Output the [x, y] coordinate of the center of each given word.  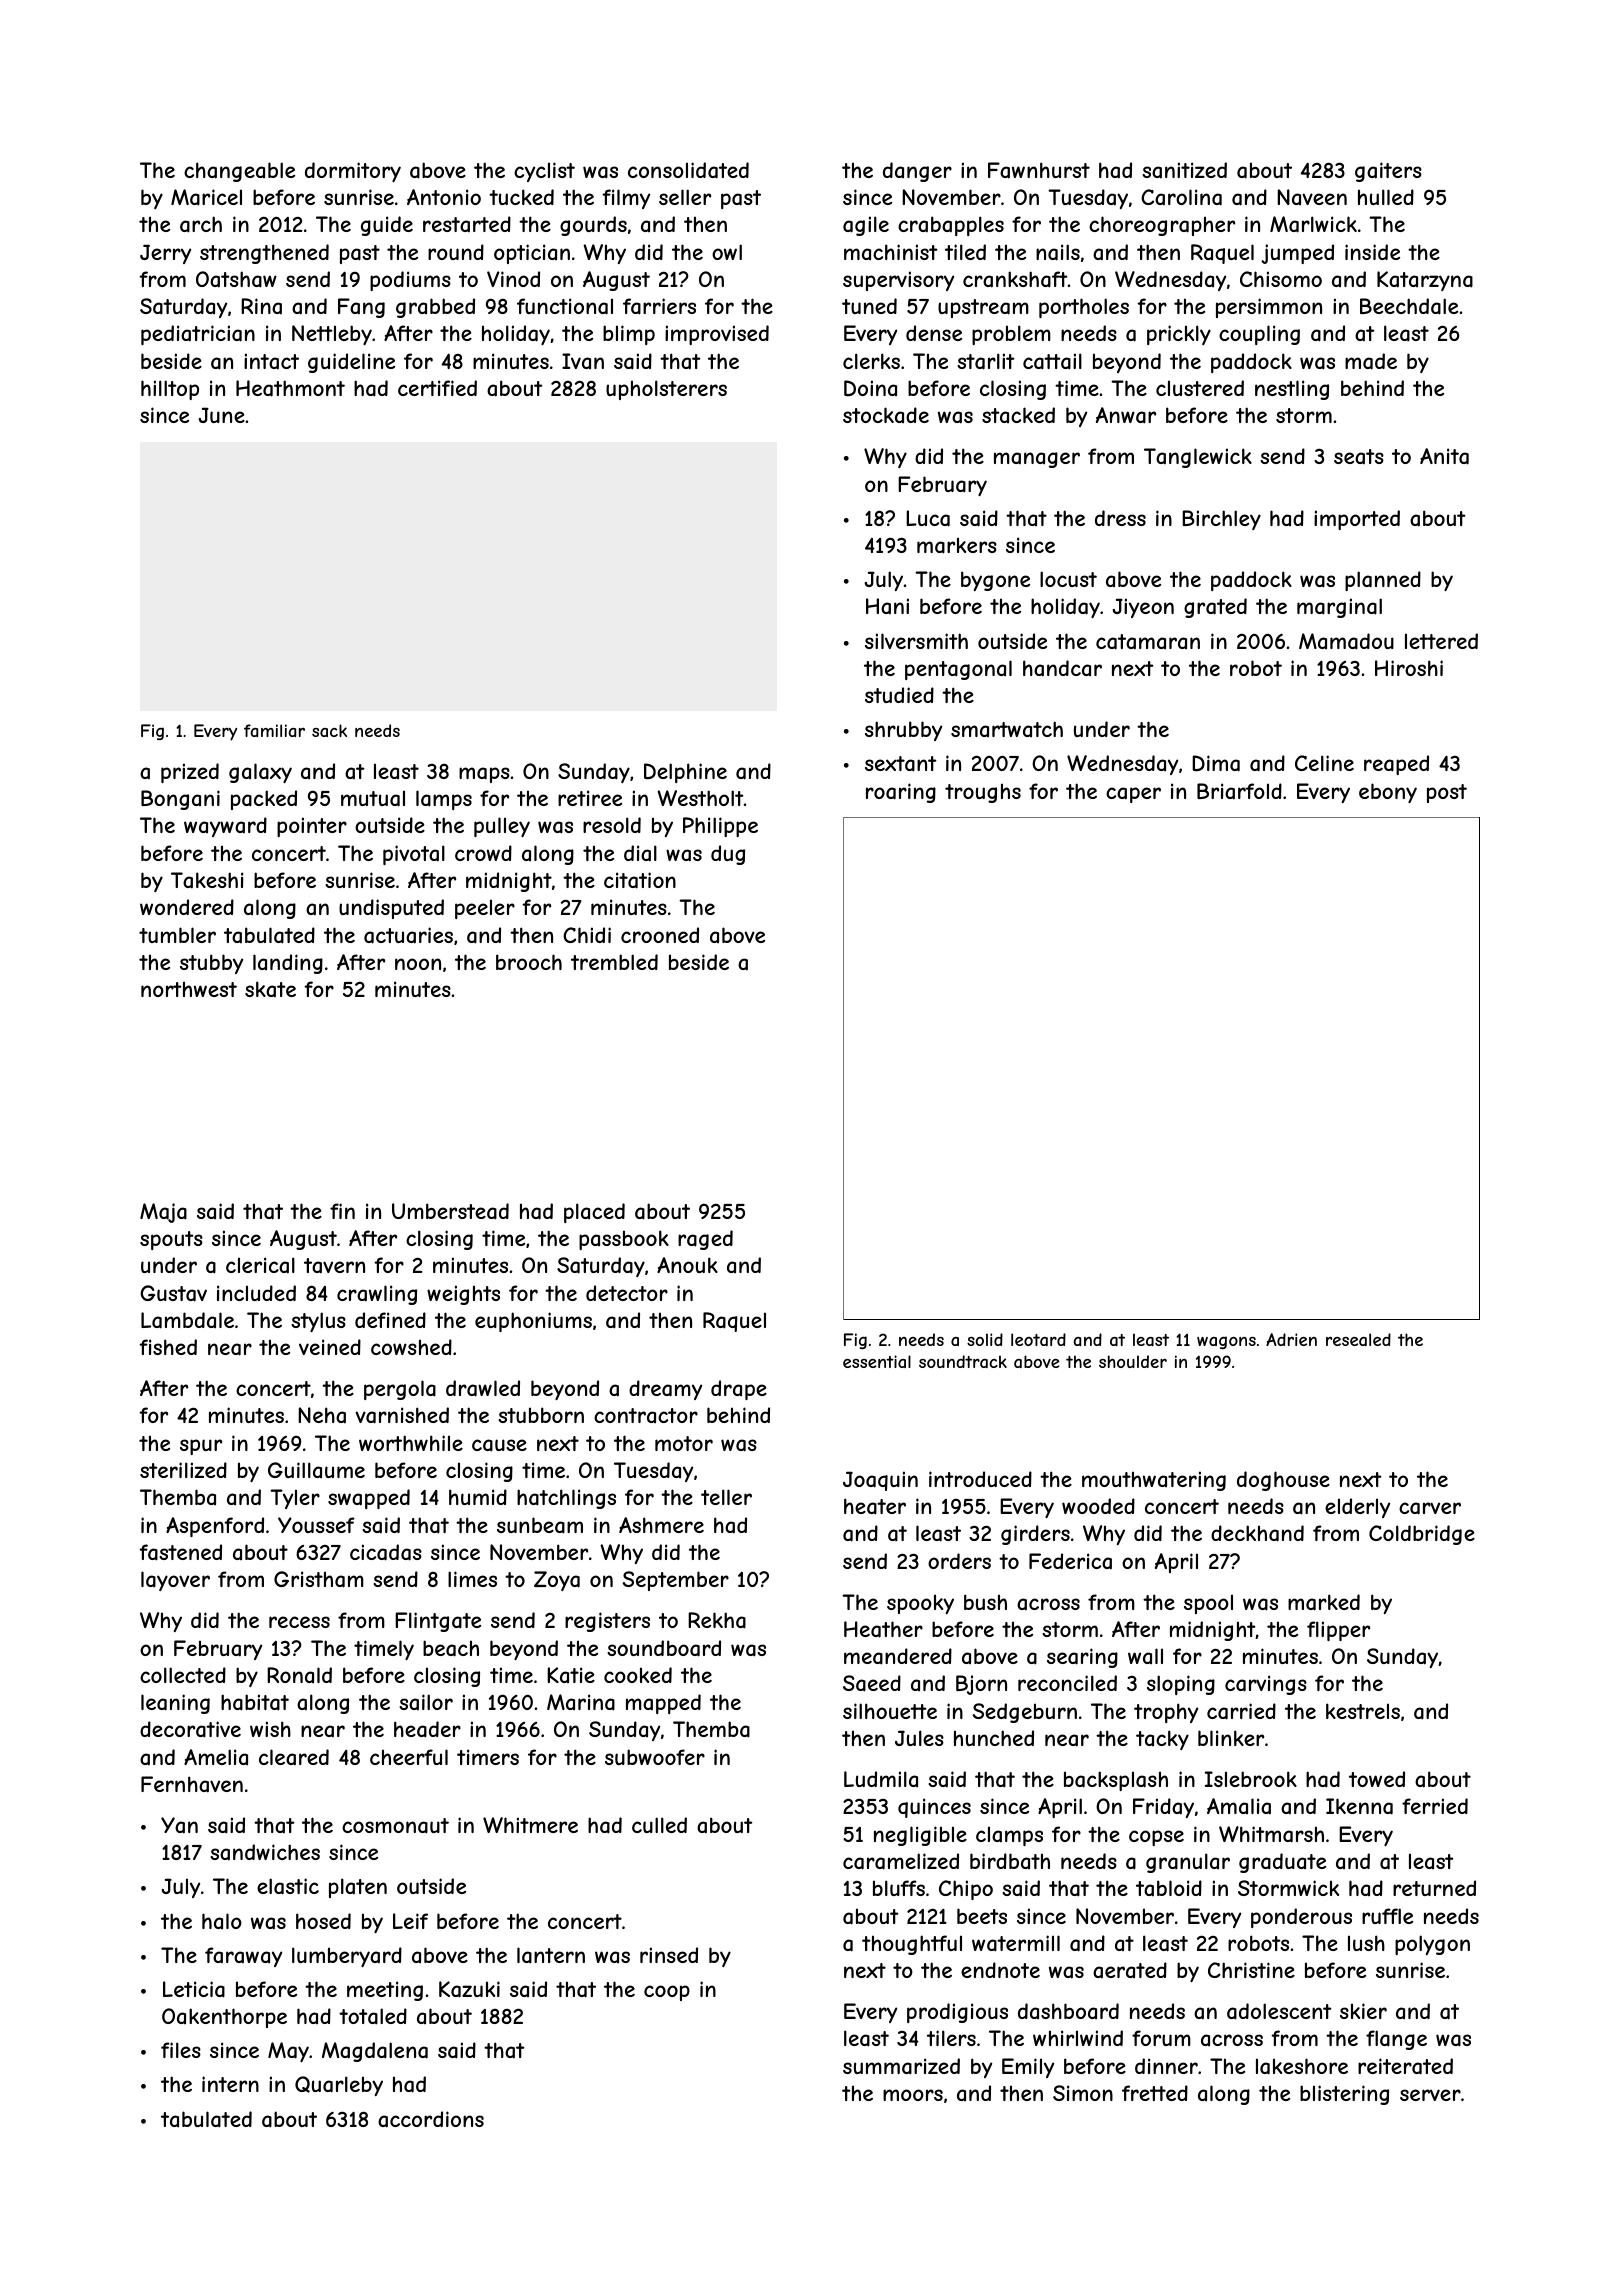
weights [463, 1295]
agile [866, 226]
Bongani [180, 800]
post [1447, 793]
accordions [431, 2119]
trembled [614, 962]
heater [875, 1506]
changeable [239, 172]
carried [1241, 1711]
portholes [1084, 308]
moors [913, 2095]
